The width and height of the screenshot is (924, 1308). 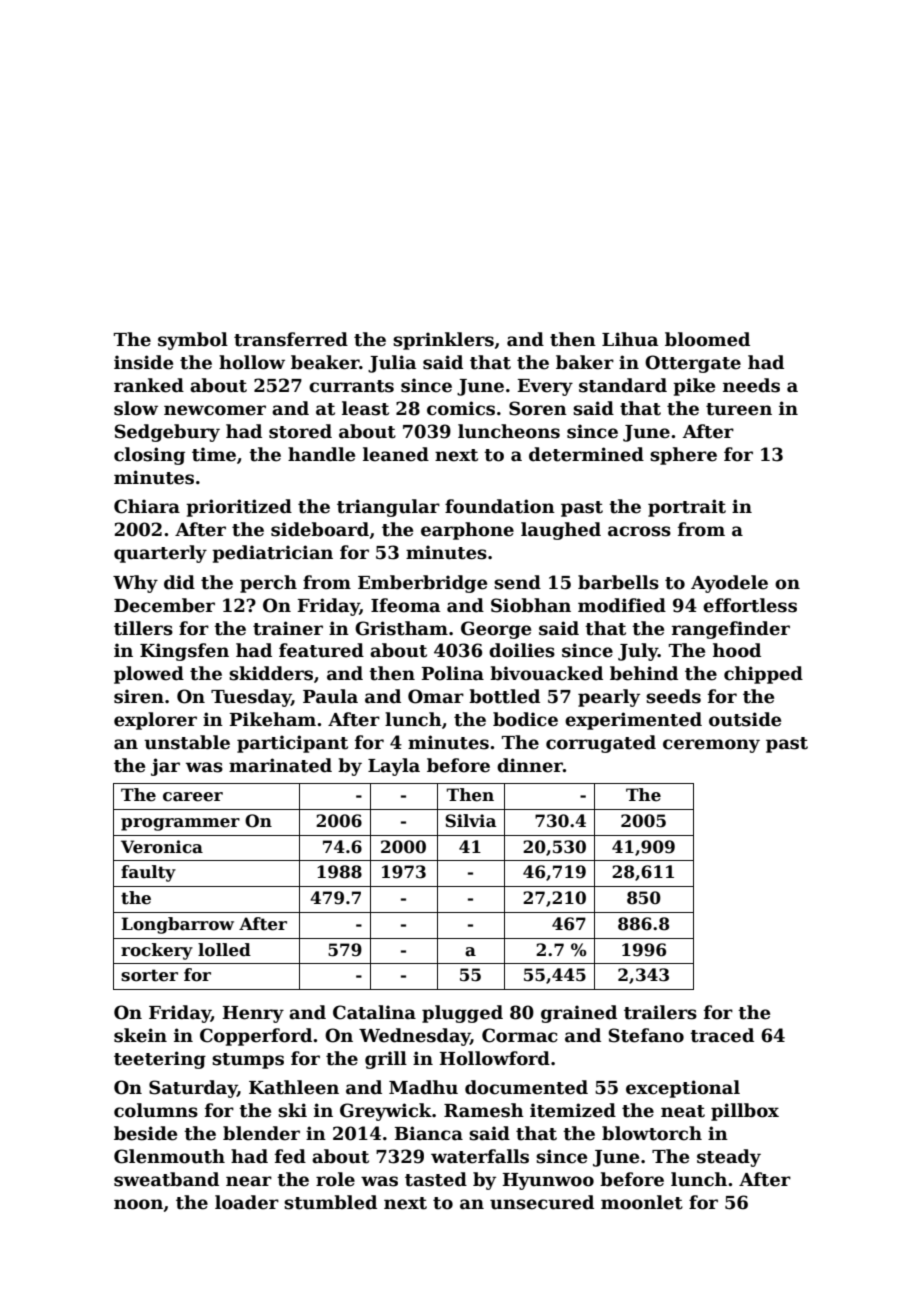 I want to click on stumps, so click(x=248, y=1061).
